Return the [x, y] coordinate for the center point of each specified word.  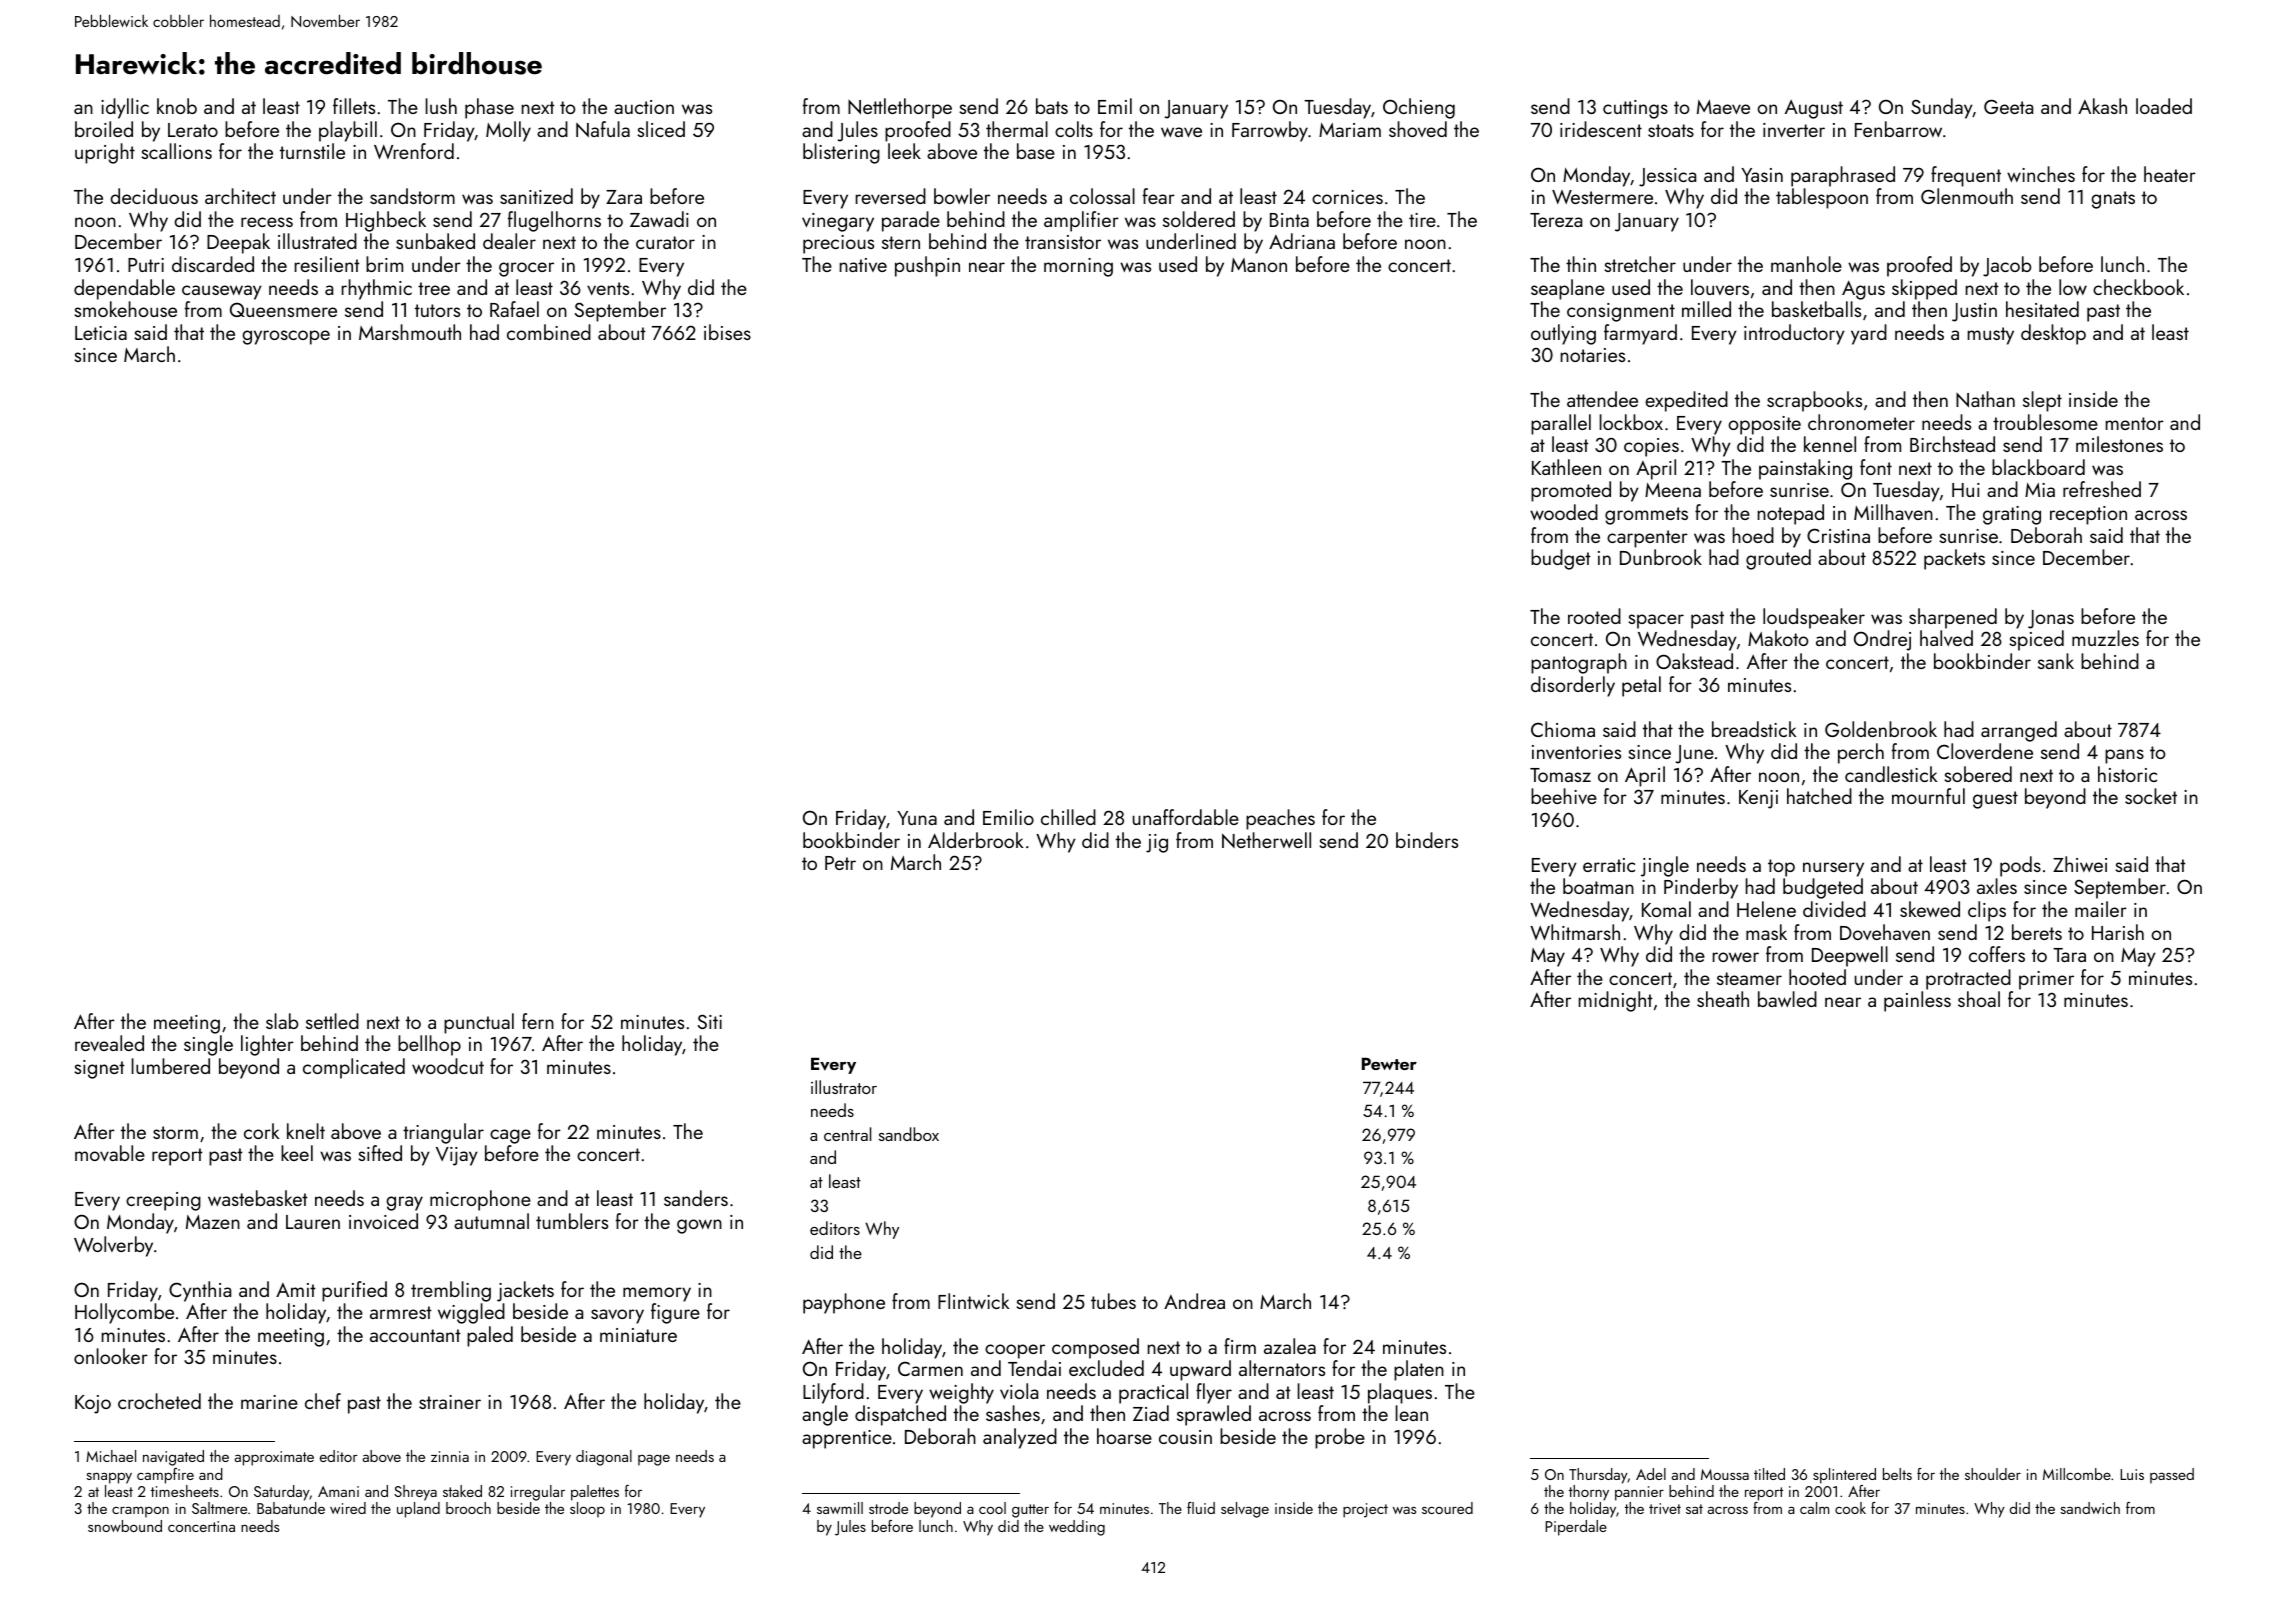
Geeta [2008, 106]
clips [1987, 911]
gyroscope [286, 337]
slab [282, 1021]
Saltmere [219, 1508]
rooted [1594, 616]
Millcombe [2077, 1474]
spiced [2036, 640]
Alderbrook [975, 840]
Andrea [1194, 1301]
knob [177, 106]
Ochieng [1419, 108]
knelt [306, 1131]
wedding [1077, 1528]
